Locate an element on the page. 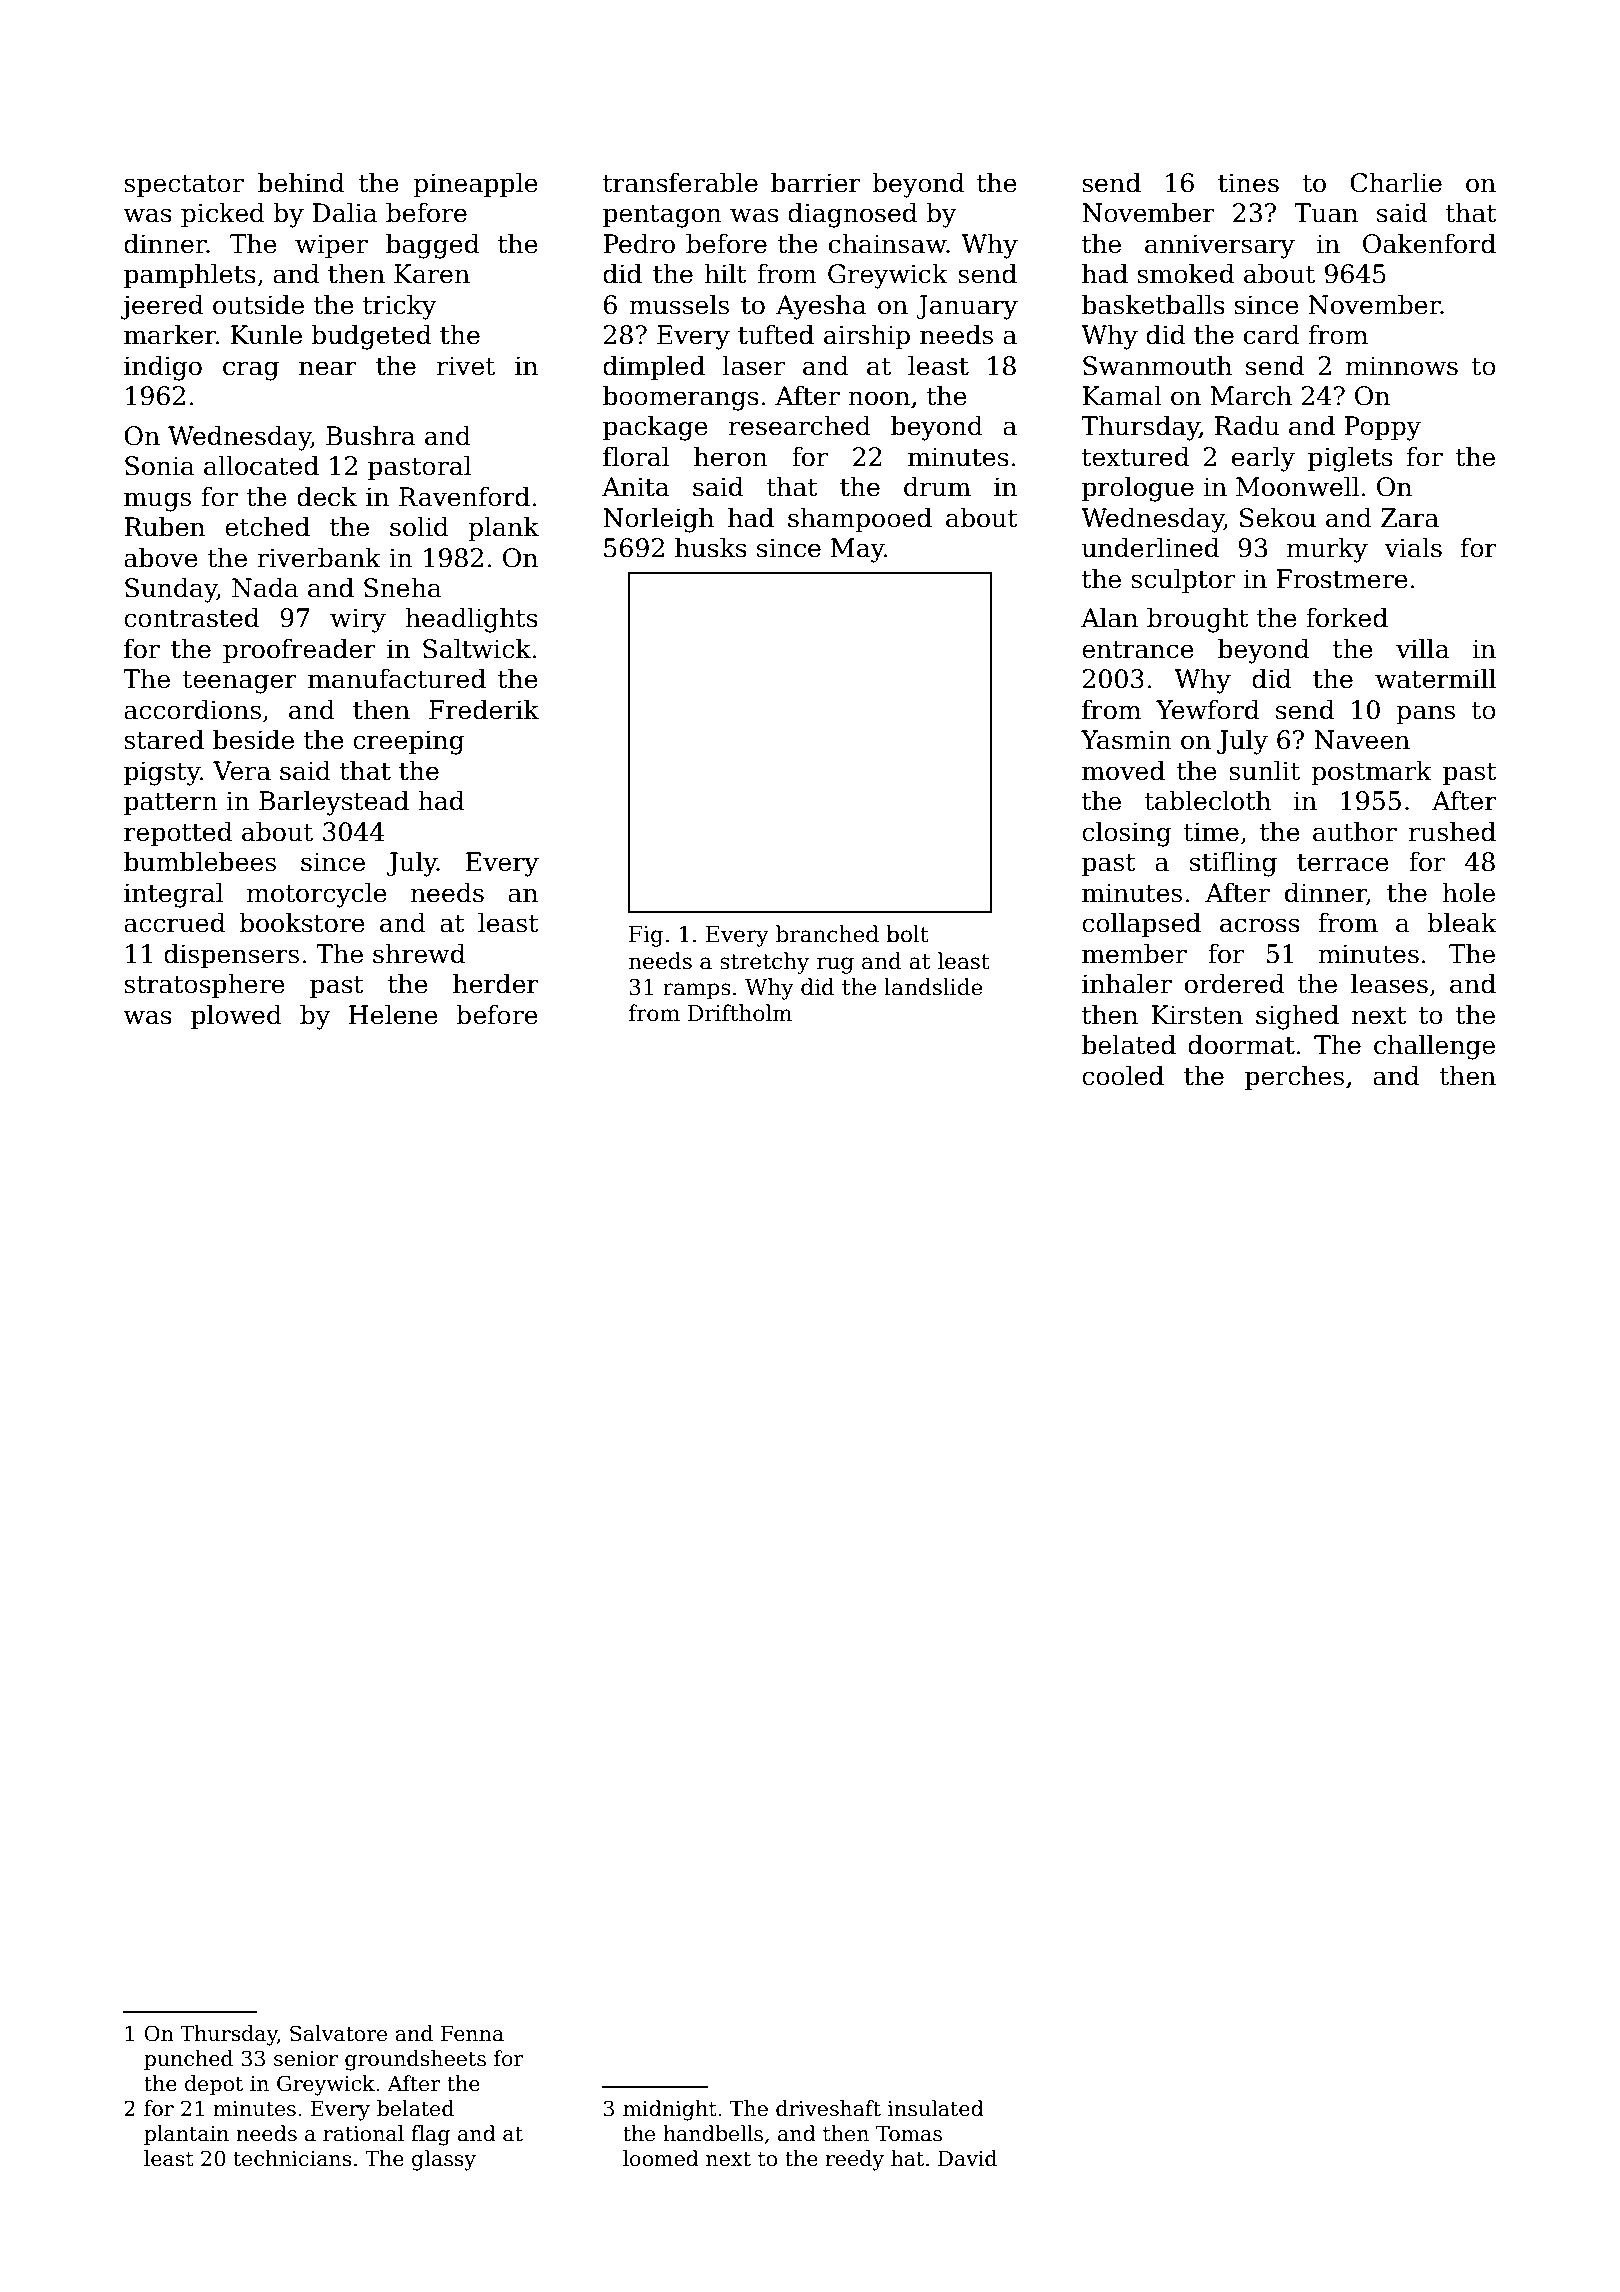 Image resolution: width=1620 pixels, height=2292 pixels. Fenna is located at coordinates (472, 2034).
